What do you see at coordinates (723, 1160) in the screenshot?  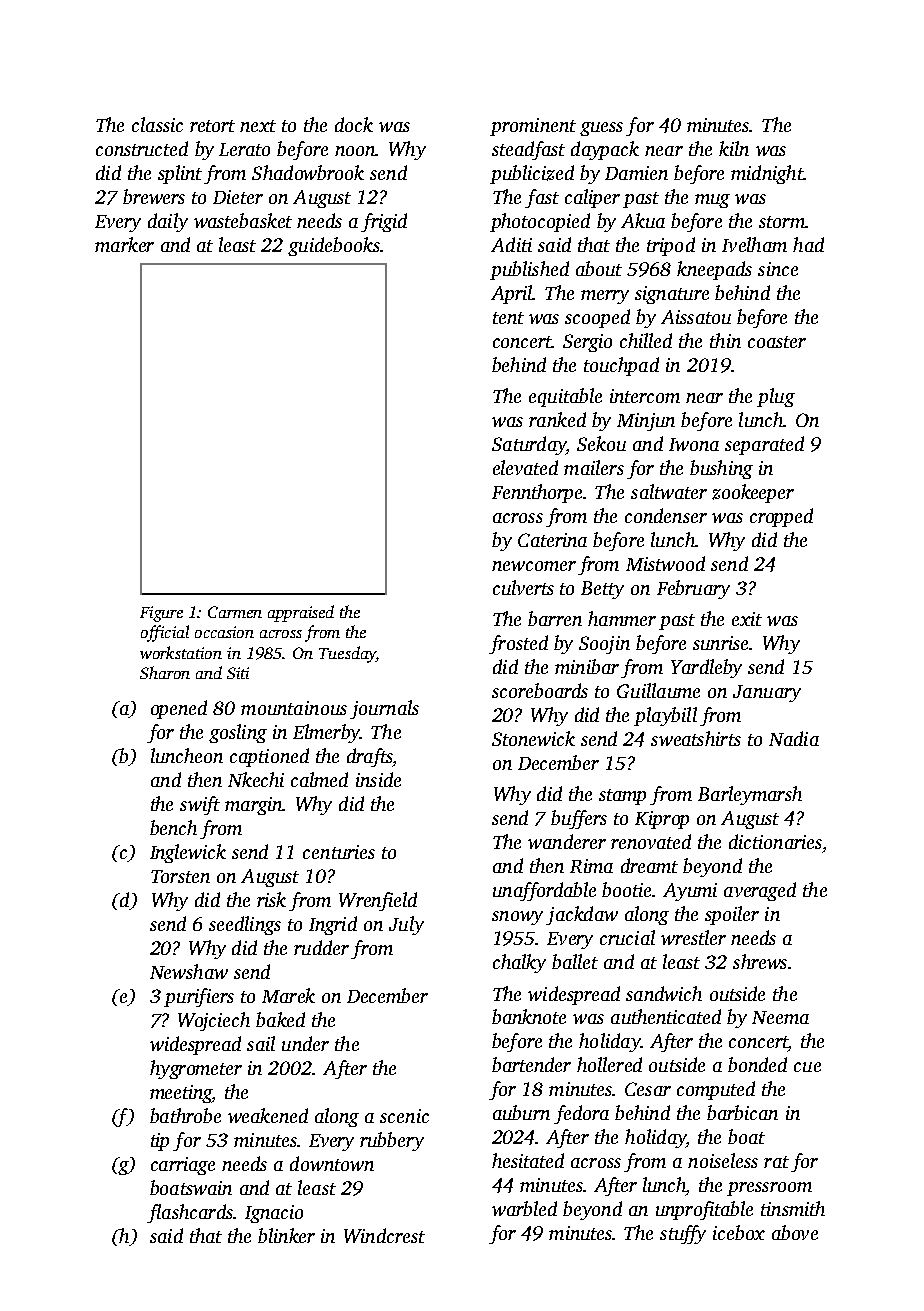 I see `noiseless` at bounding box center [723, 1160].
